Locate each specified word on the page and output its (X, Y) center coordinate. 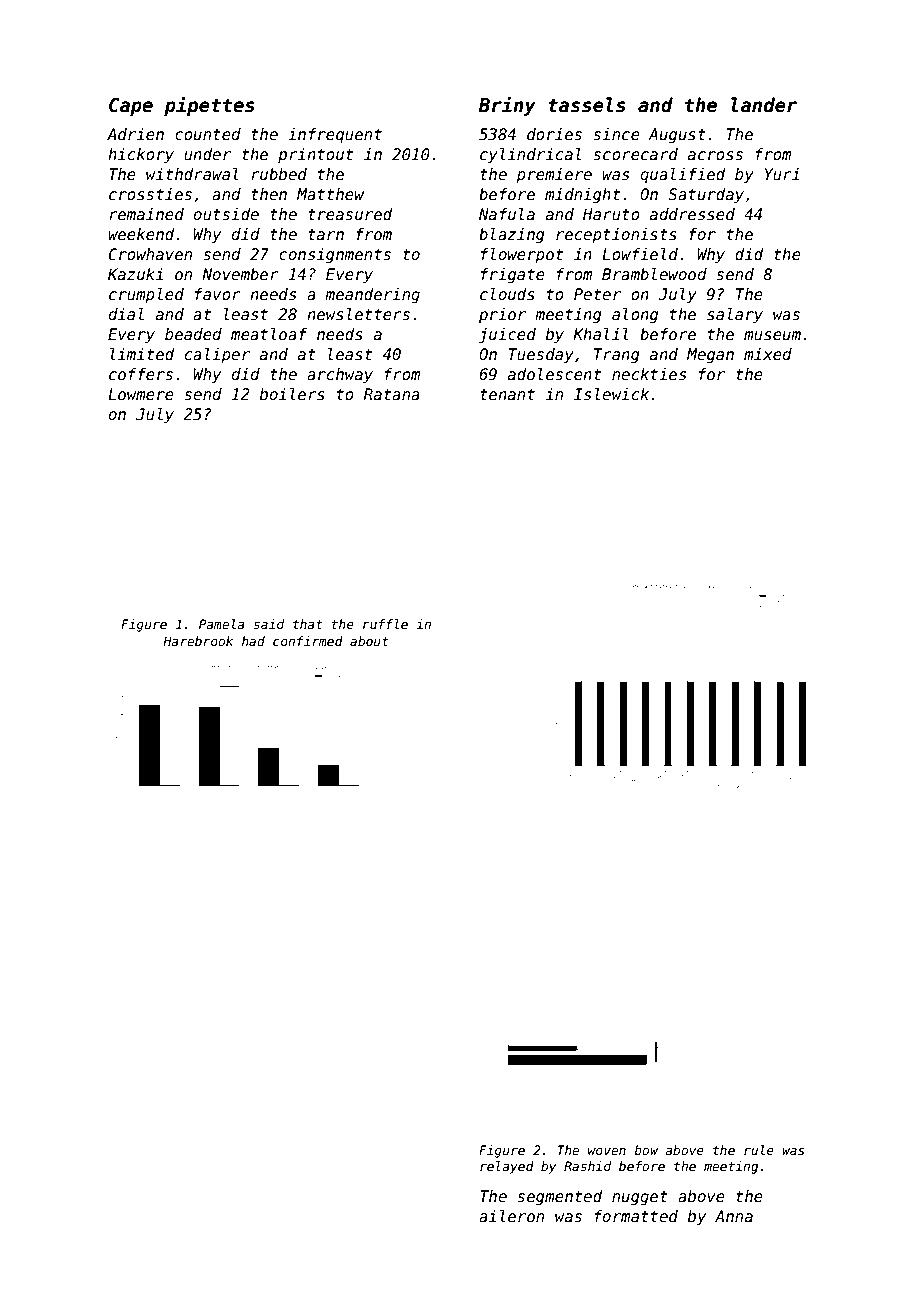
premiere (554, 175)
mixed (768, 354)
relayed (507, 1167)
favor (218, 294)
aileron (511, 1216)
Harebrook (198, 641)
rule (759, 1150)
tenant (507, 395)
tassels (587, 105)
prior (502, 315)
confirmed (308, 641)
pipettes (209, 106)
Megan (710, 355)
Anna (734, 1216)
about (369, 641)
